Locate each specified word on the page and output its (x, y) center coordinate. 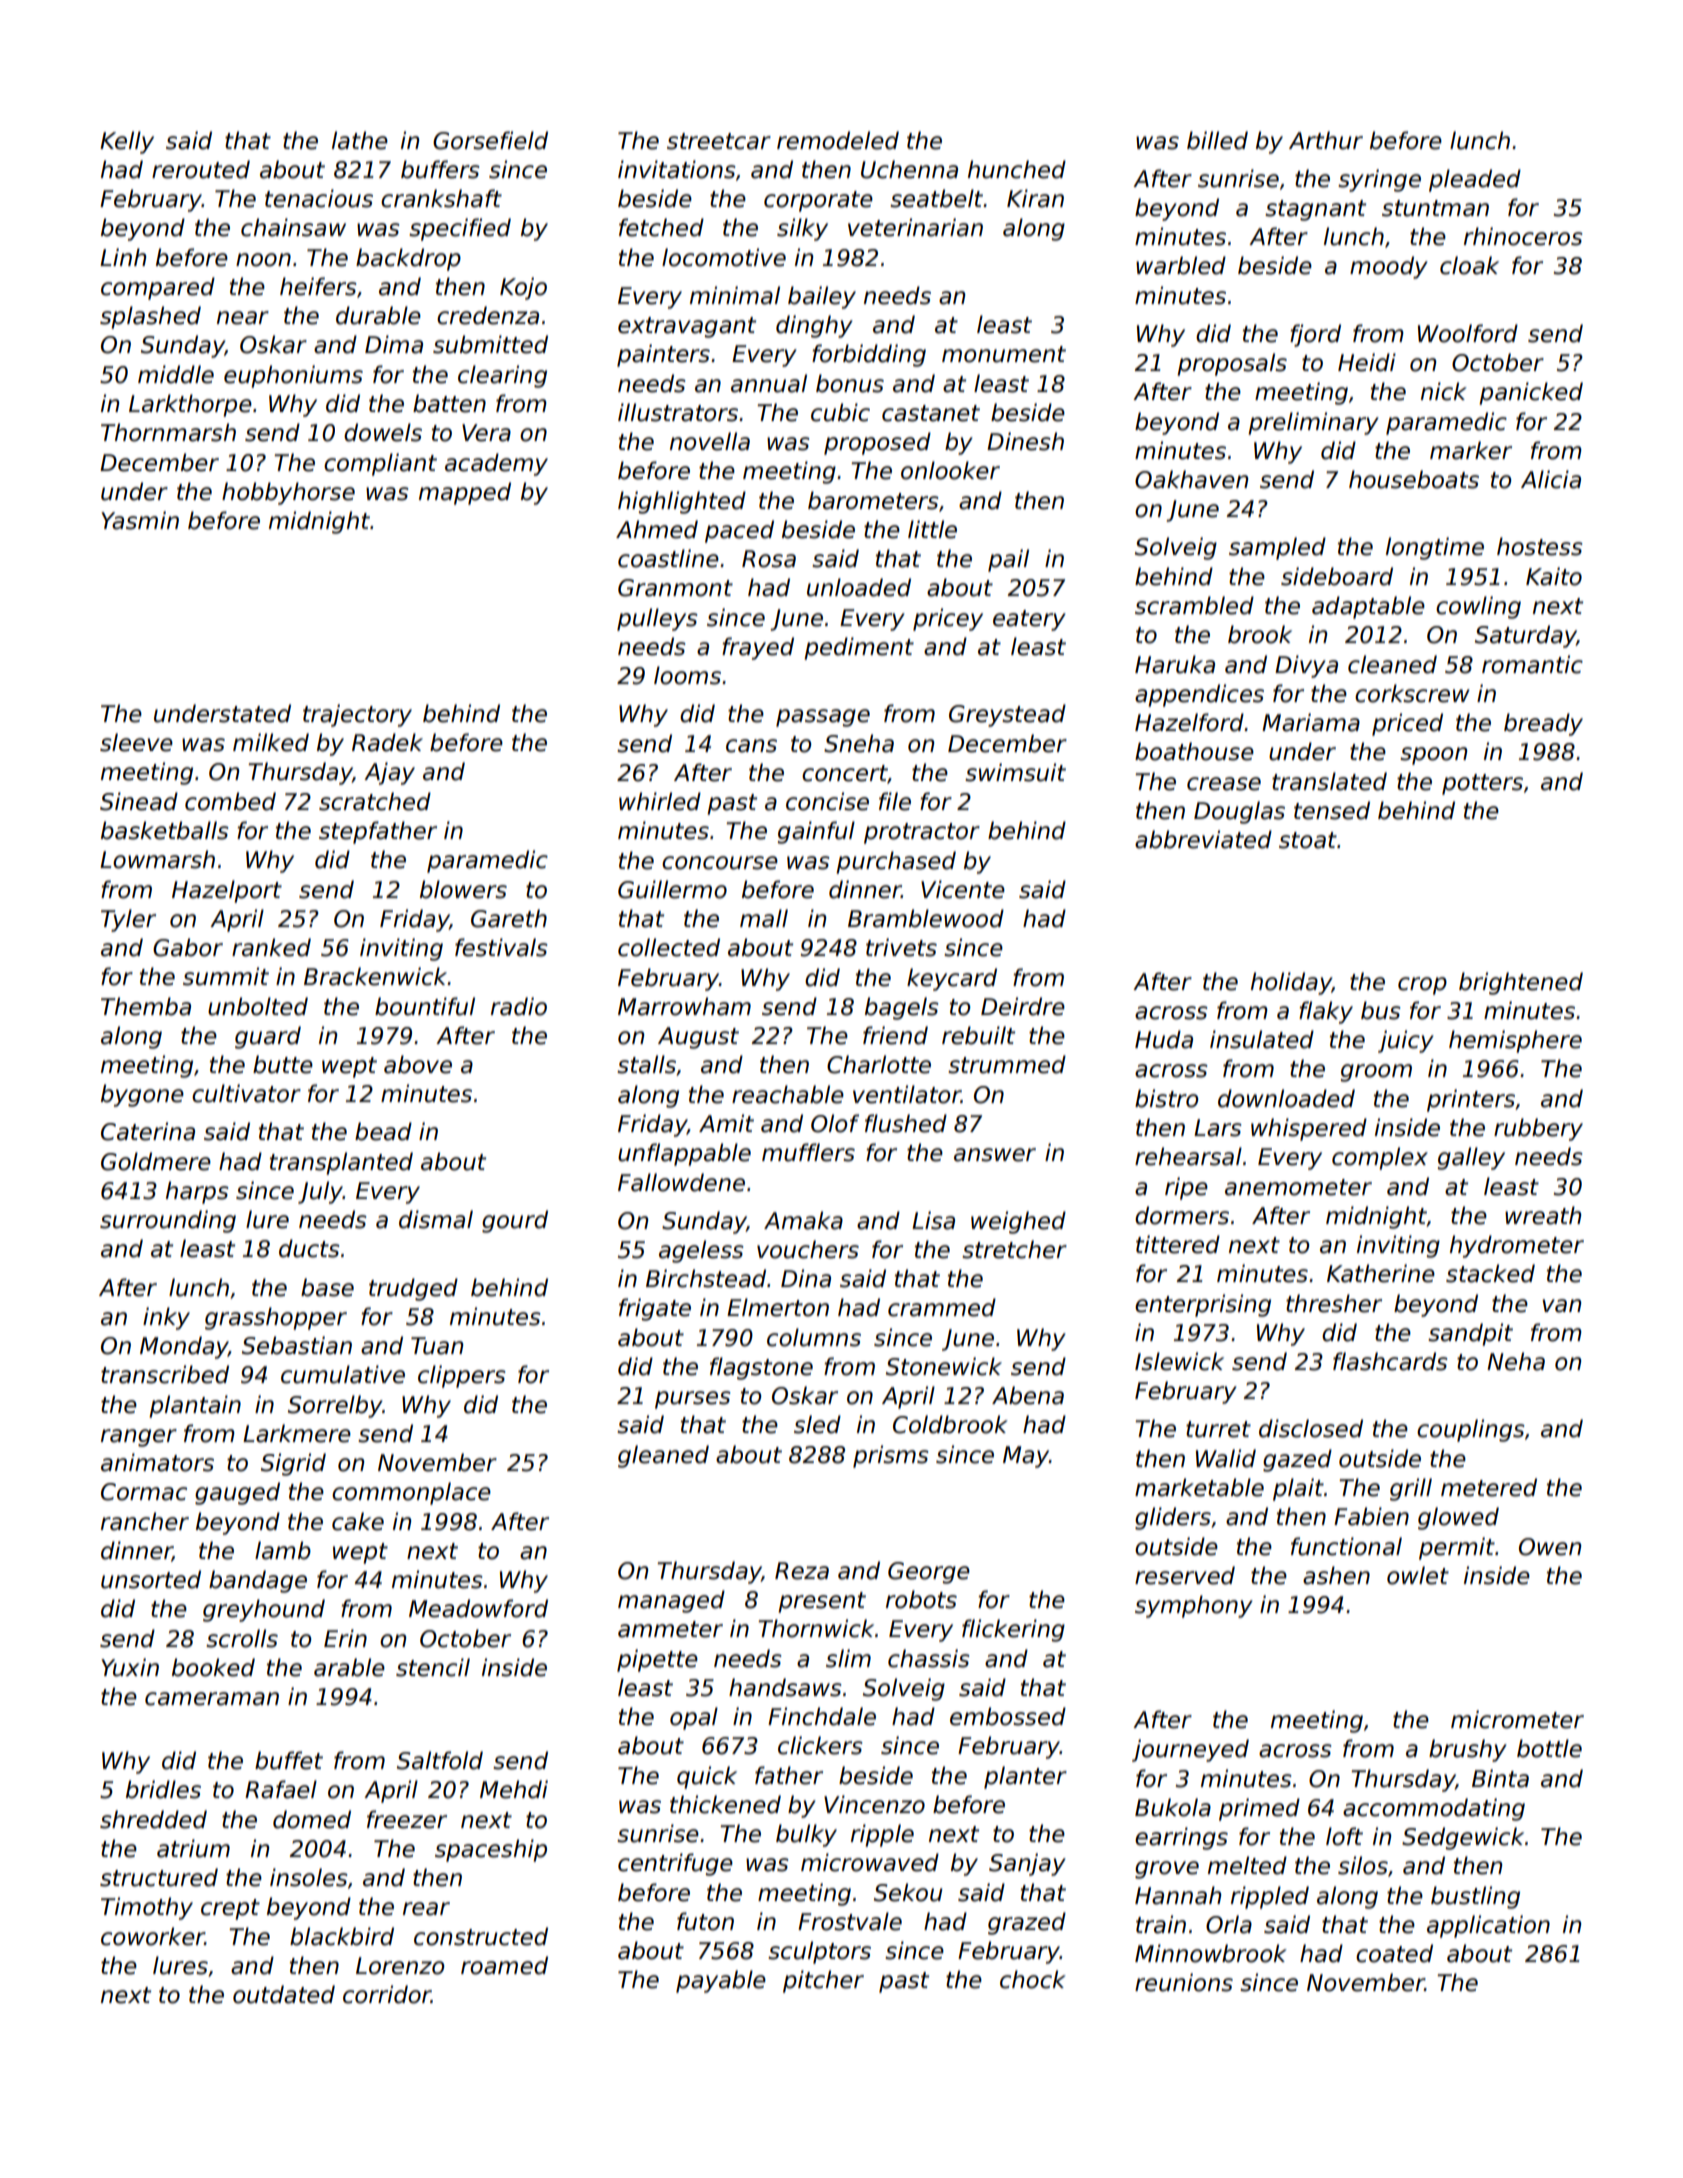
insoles (309, 1877)
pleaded (1475, 180)
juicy (1406, 1041)
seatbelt (937, 198)
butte (283, 1064)
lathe (360, 140)
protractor (922, 833)
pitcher (823, 1981)
